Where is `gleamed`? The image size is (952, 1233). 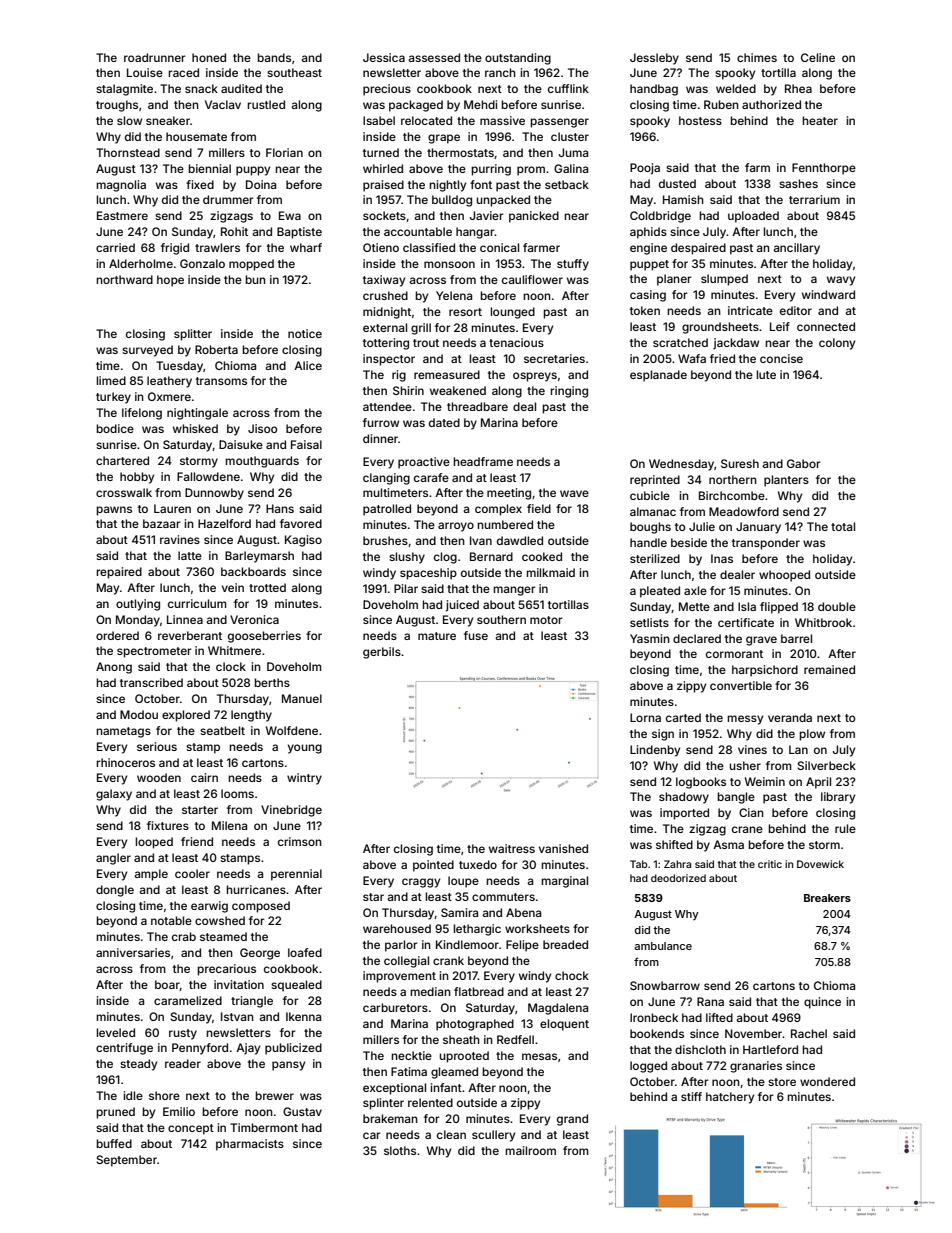
gleamed is located at coordinates (454, 1073).
